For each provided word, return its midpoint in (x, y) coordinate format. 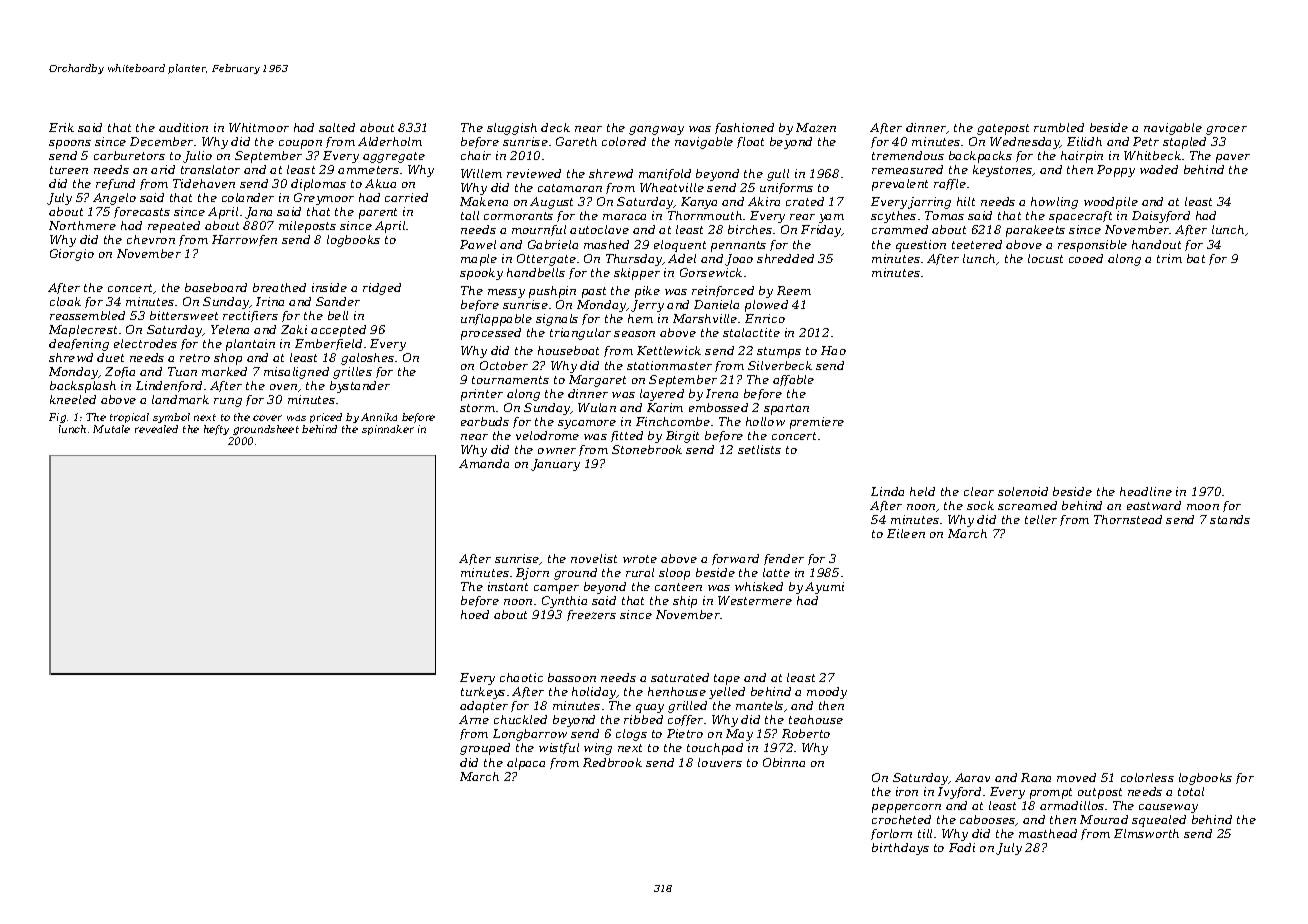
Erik (61, 127)
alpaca (526, 764)
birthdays (900, 849)
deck (555, 127)
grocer (1226, 130)
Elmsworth (1146, 833)
